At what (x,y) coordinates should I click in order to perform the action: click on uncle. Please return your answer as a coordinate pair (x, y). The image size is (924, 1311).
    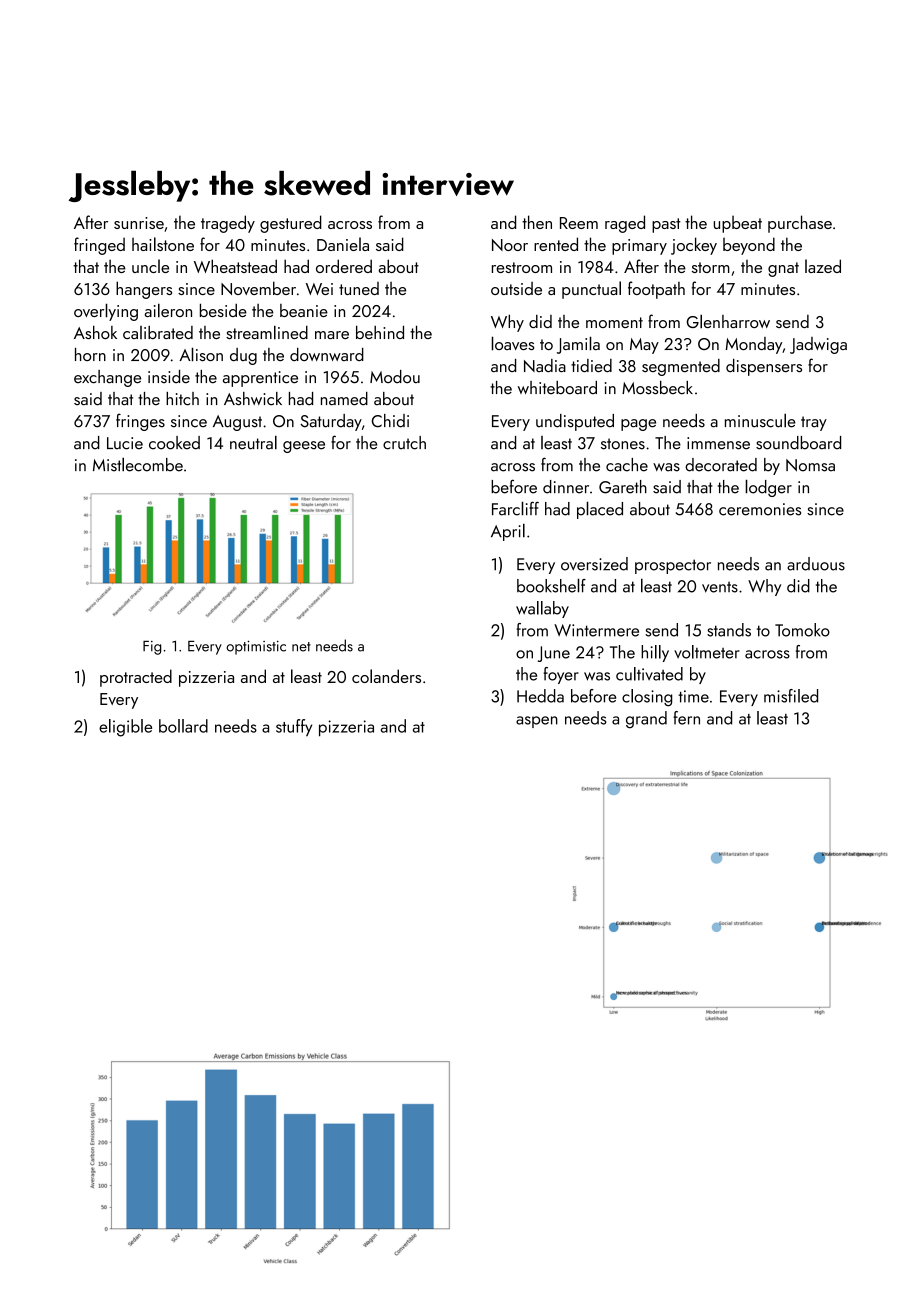
    Looking at the image, I should click on (150, 266).
